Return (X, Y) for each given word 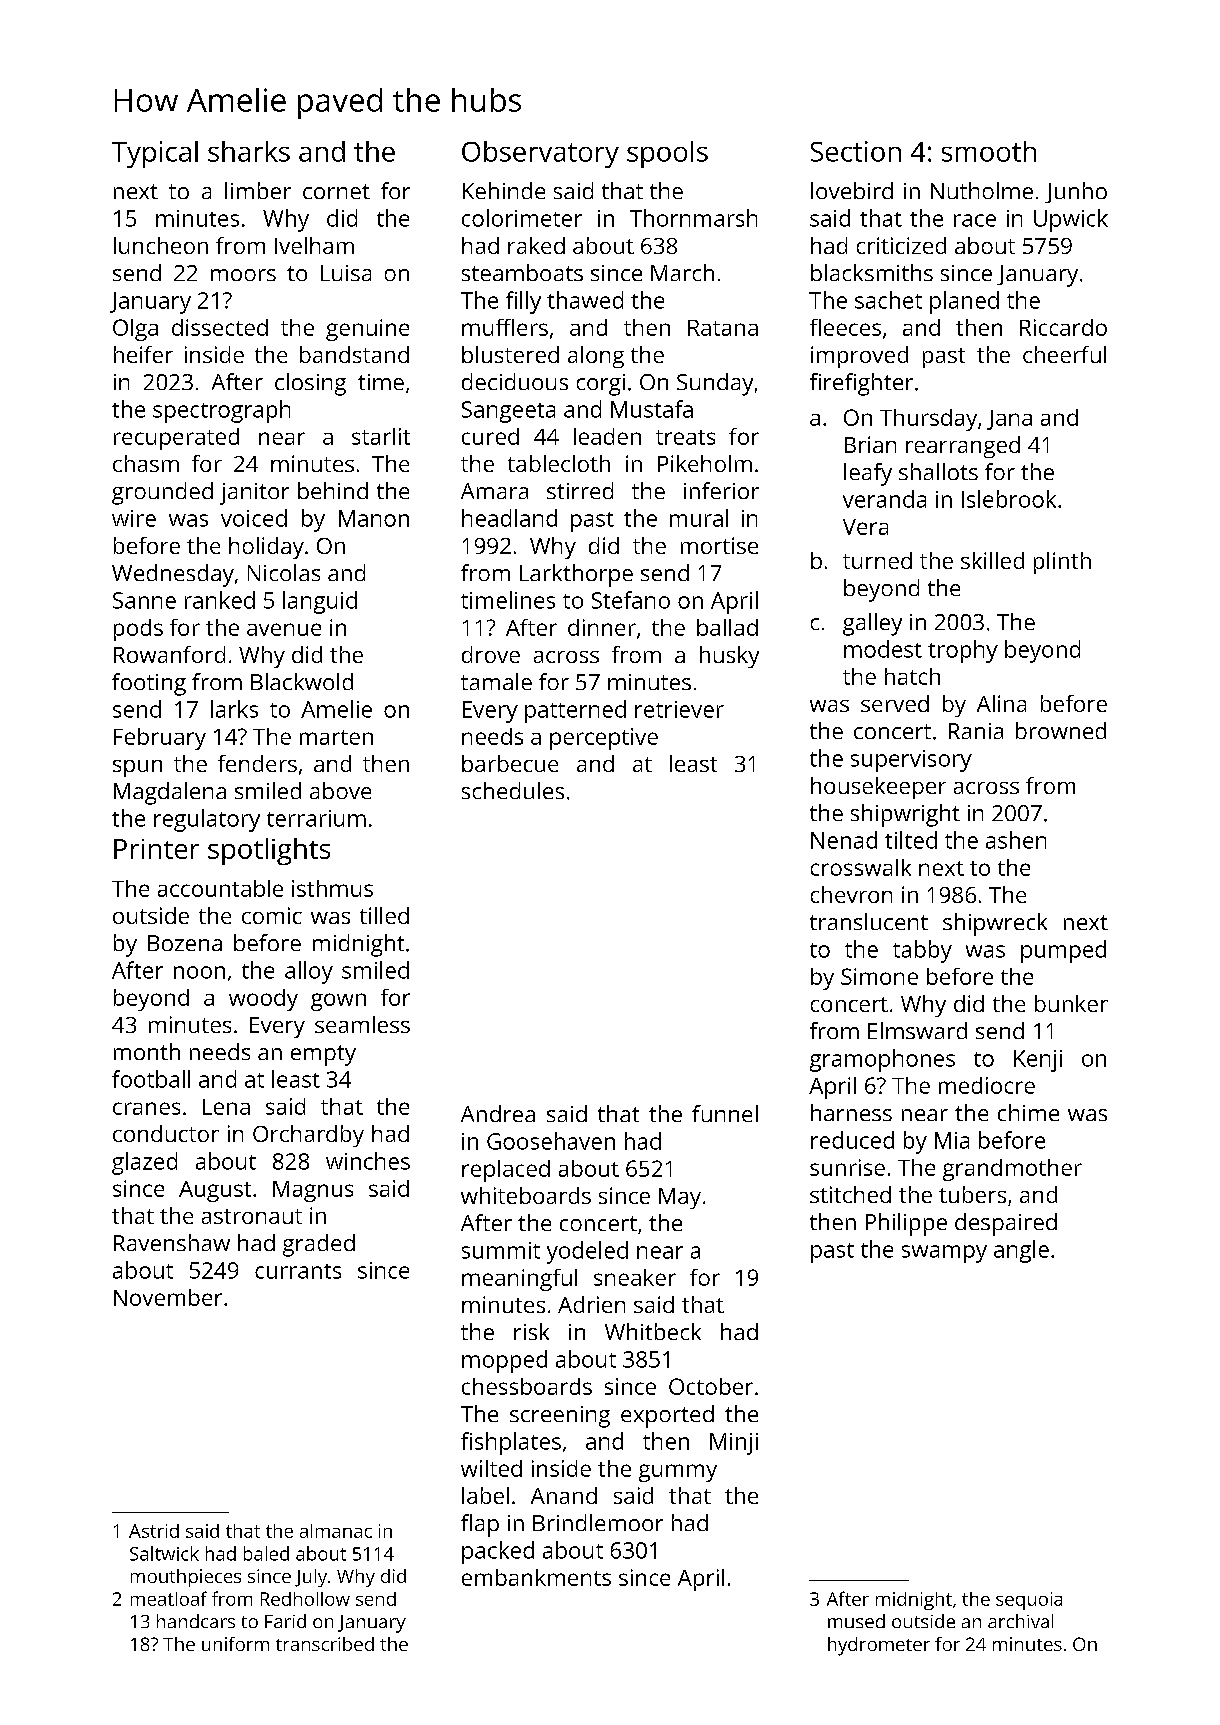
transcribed (325, 1644)
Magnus (313, 1191)
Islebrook (1009, 499)
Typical (155, 154)
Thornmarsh (693, 218)
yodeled (587, 1252)
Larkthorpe (576, 575)
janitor (254, 494)
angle (1021, 1251)
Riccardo (1063, 327)
